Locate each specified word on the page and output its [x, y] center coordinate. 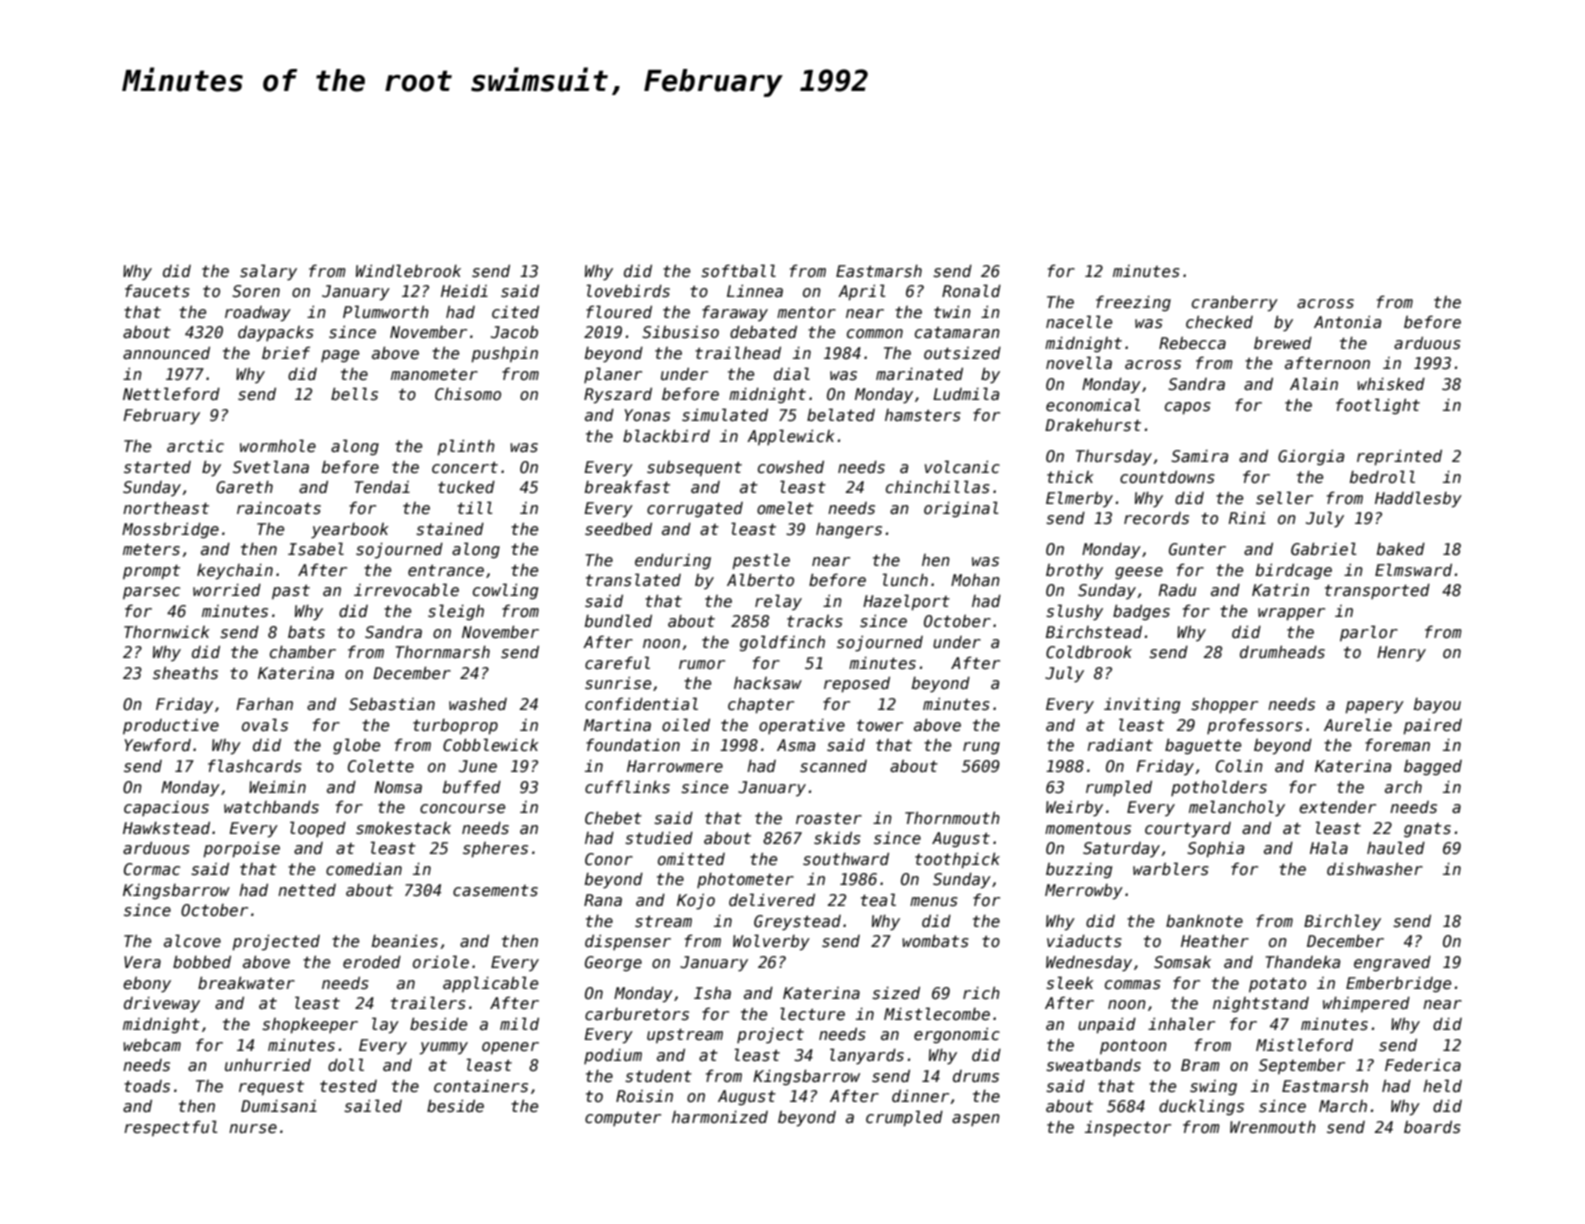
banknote [1204, 920]
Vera [142, 962]
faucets [157, 290]
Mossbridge [170, 530]
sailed [373, 1106]
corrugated [695, 509]
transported [1377, 591]
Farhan [264, 704]
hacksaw [768, 683]
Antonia [1347, 321]
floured [619, 311]
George [613, 963]
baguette [1203, 746]
